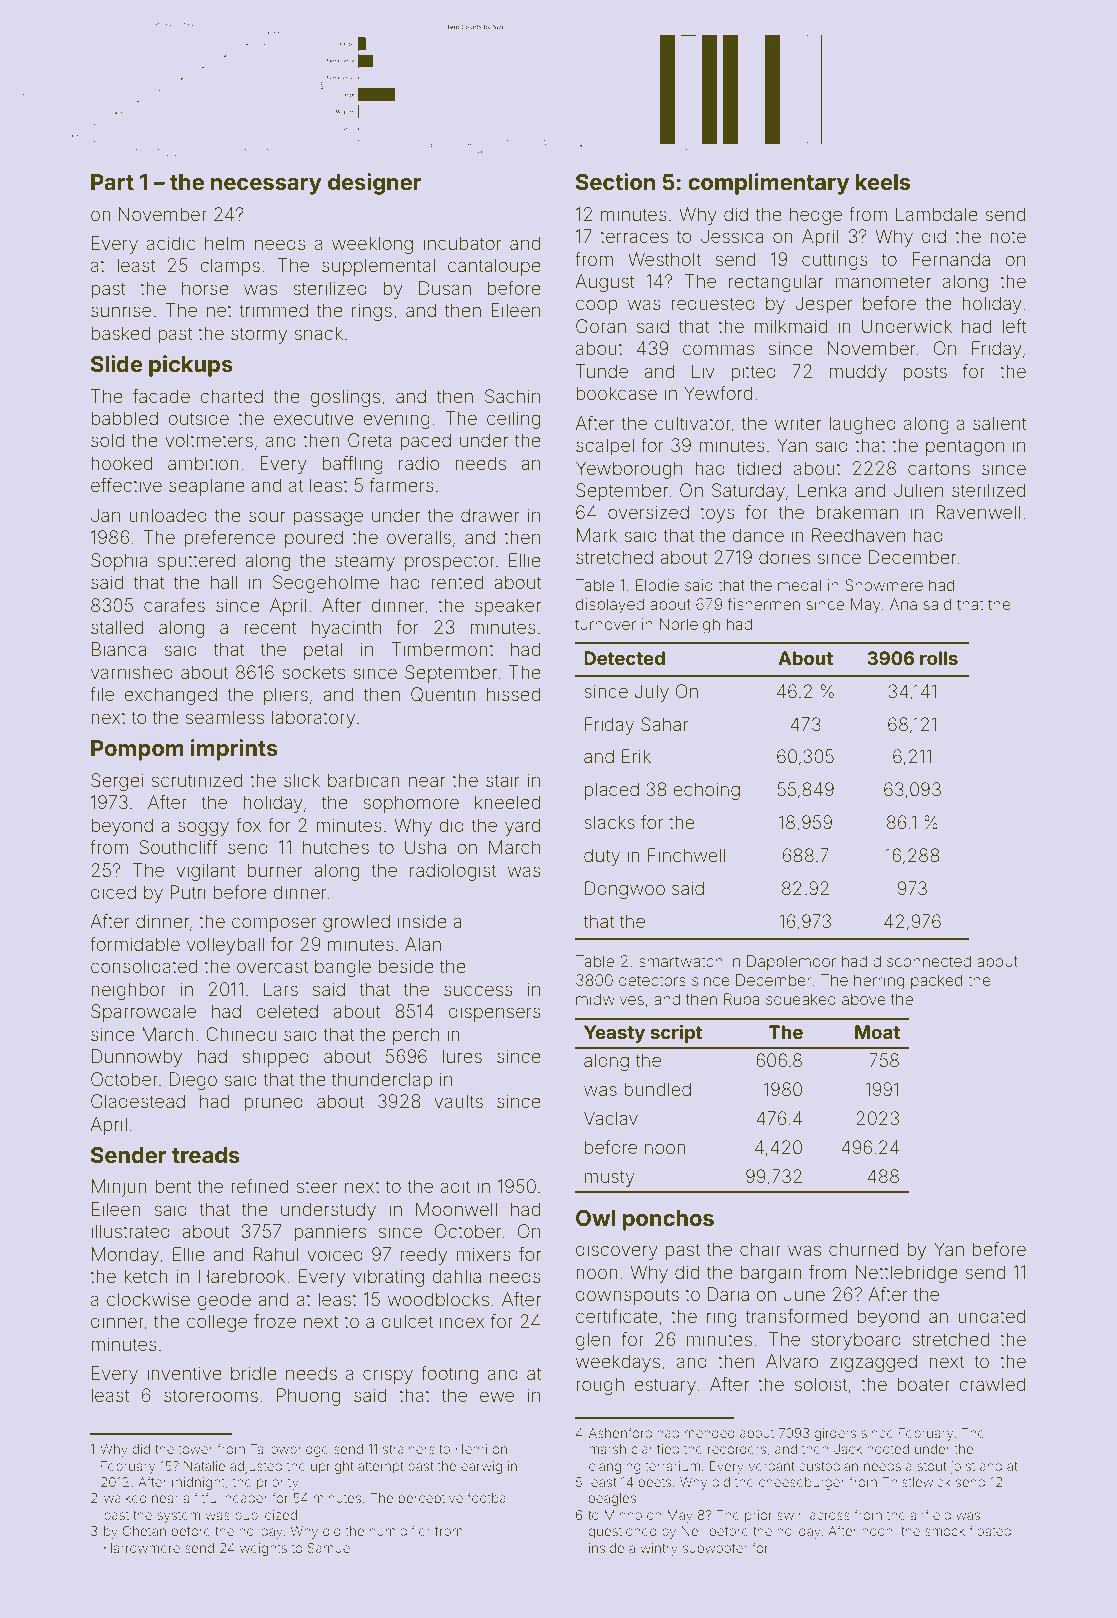 The image size is (1117, 1618). What do you see at coordinates (790, 326) in the page?
I see `milkmaid` at bounding box center [790, 326].
